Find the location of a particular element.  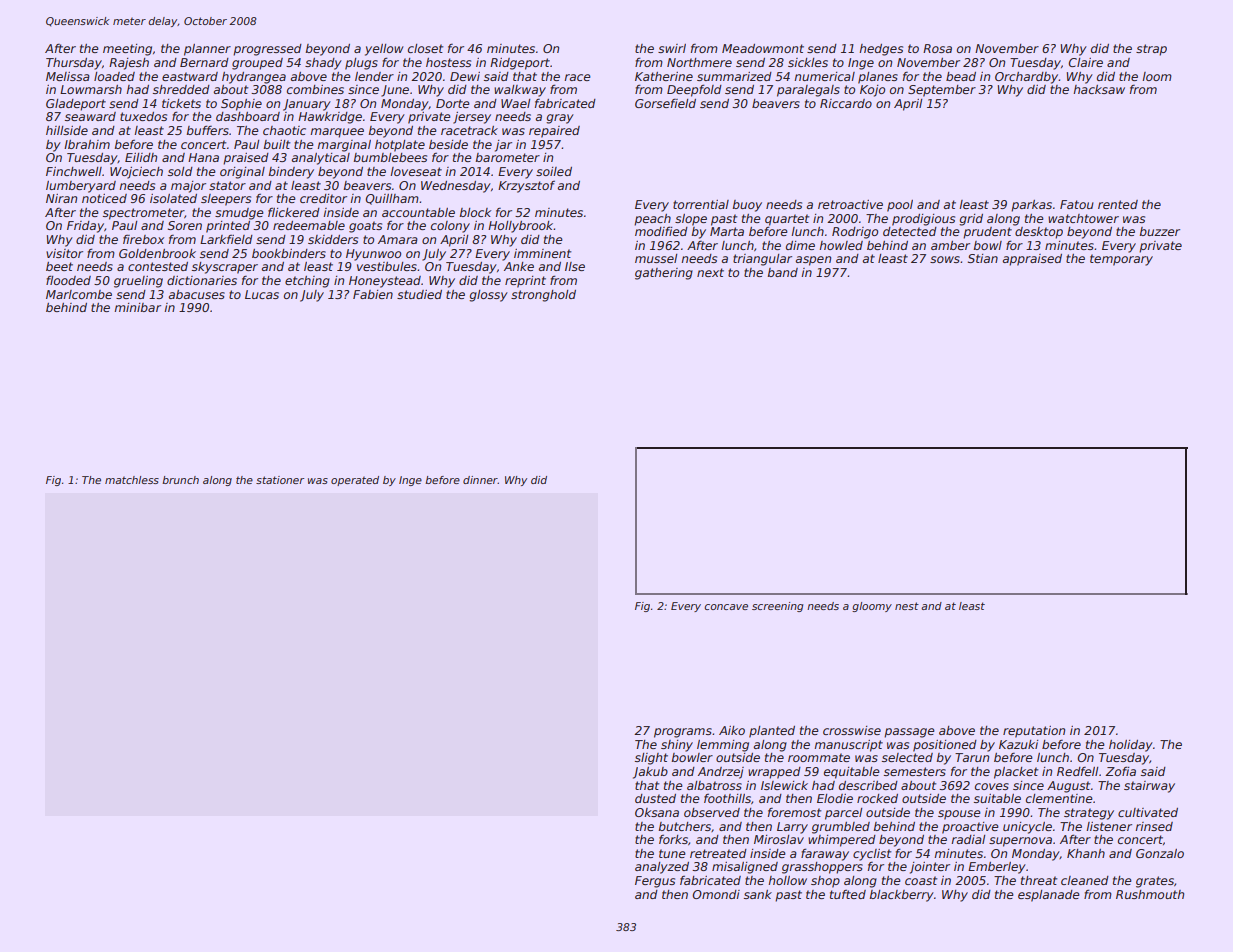

Omondi is located at coordinates (716, 894).
